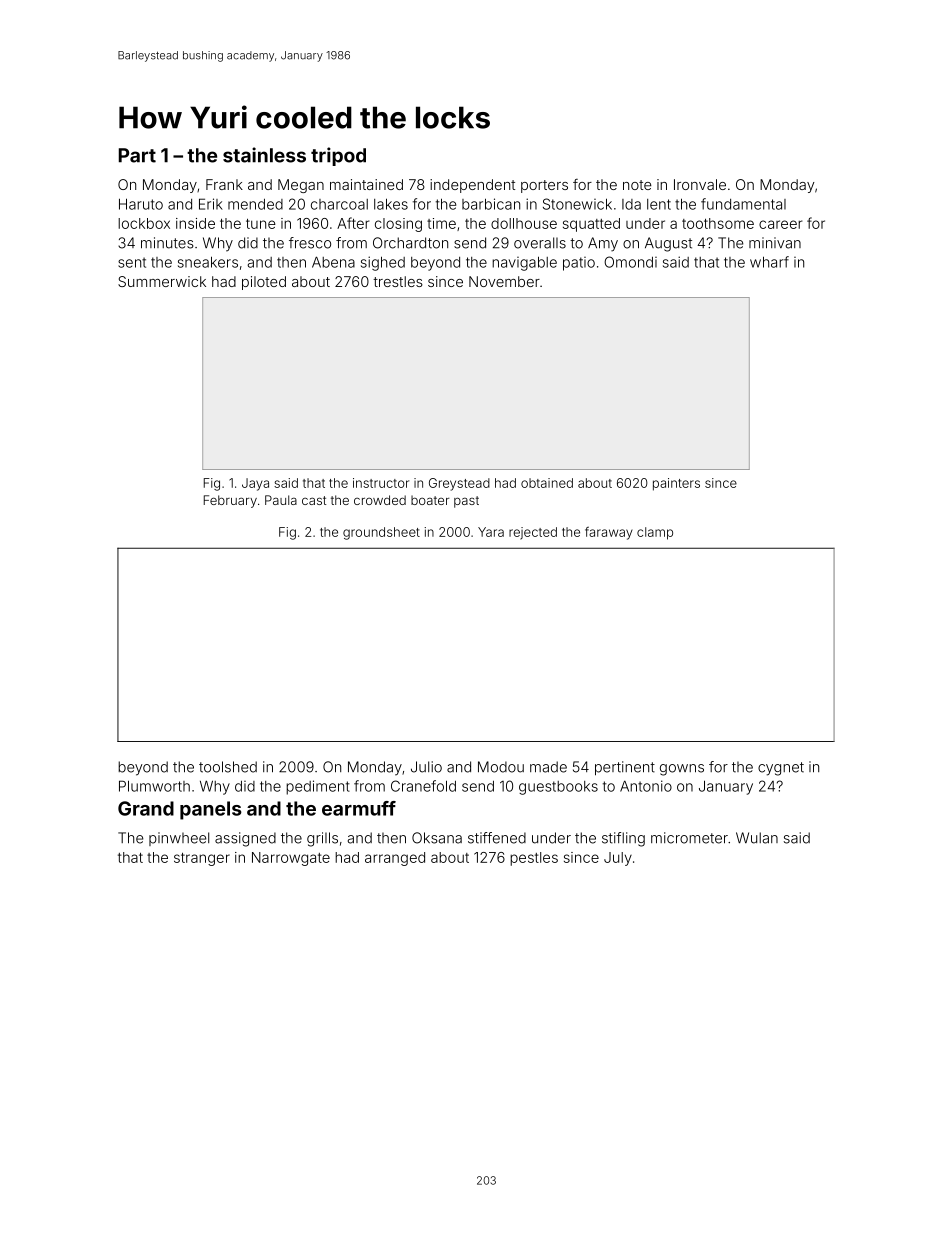  What do you see at coordinates (676, 484) in the document?
I see `painters` at bounding box center [676, 484].
